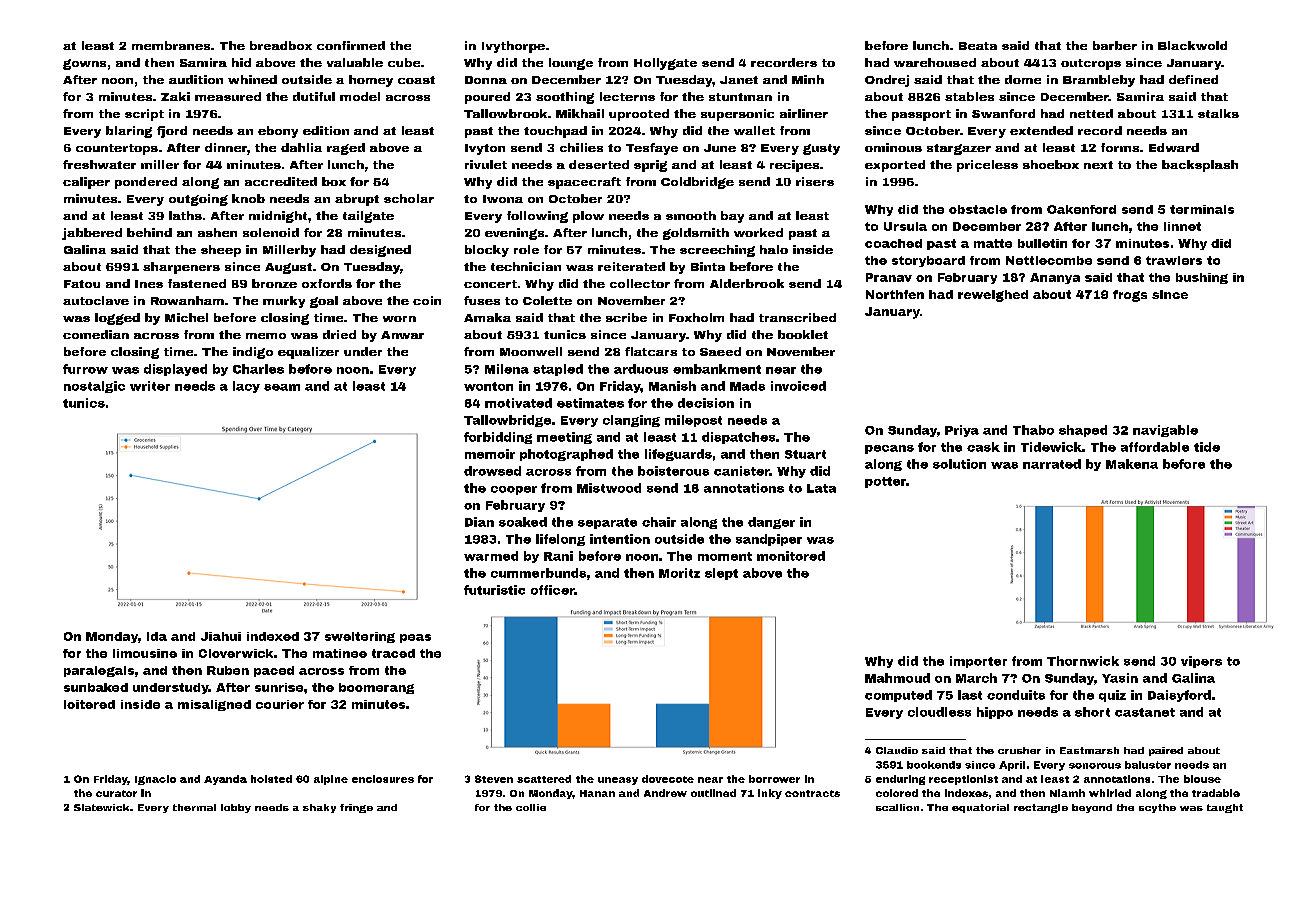 The image size is (1308, 924). Describe the element at coordinates (531, 807) in the screenshot. I see `collie` at that location.
